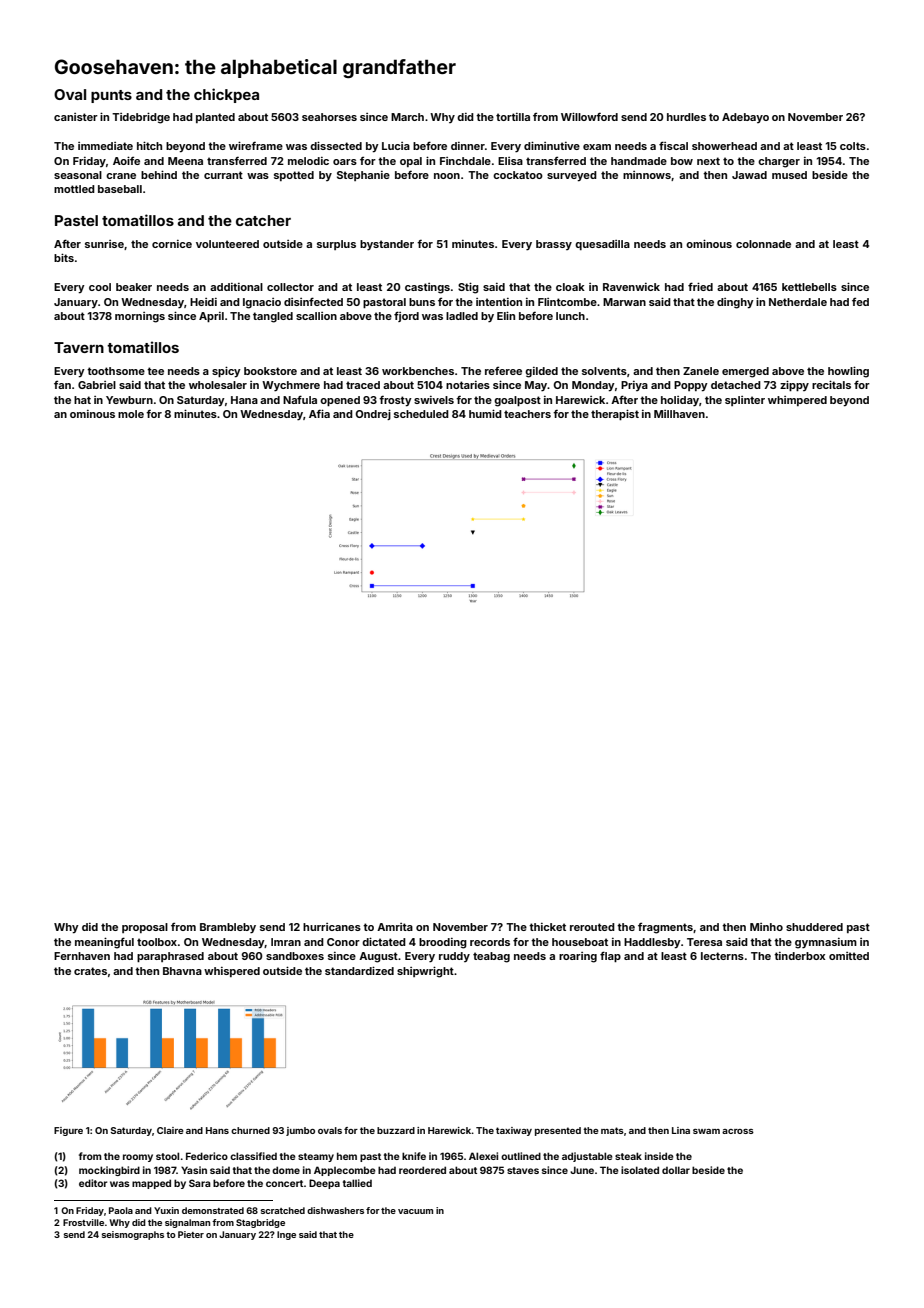 The width and height of the screenshot is (924, 1308). Describe the element at coordinates (329, 117) in the screenshot. I see `seahorses` at that location.
